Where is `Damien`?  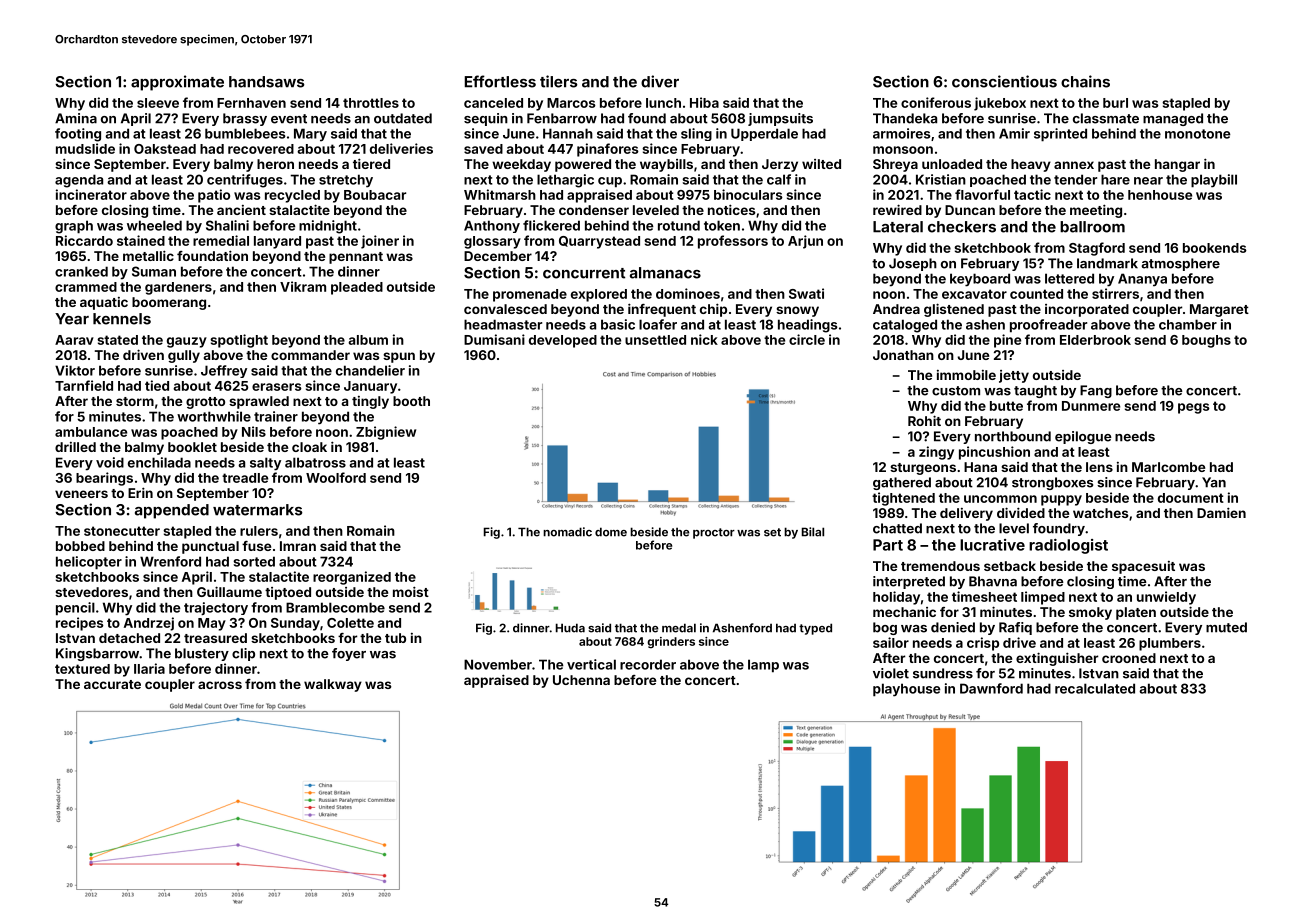 Damien is located at coordinates (1221, 512).
